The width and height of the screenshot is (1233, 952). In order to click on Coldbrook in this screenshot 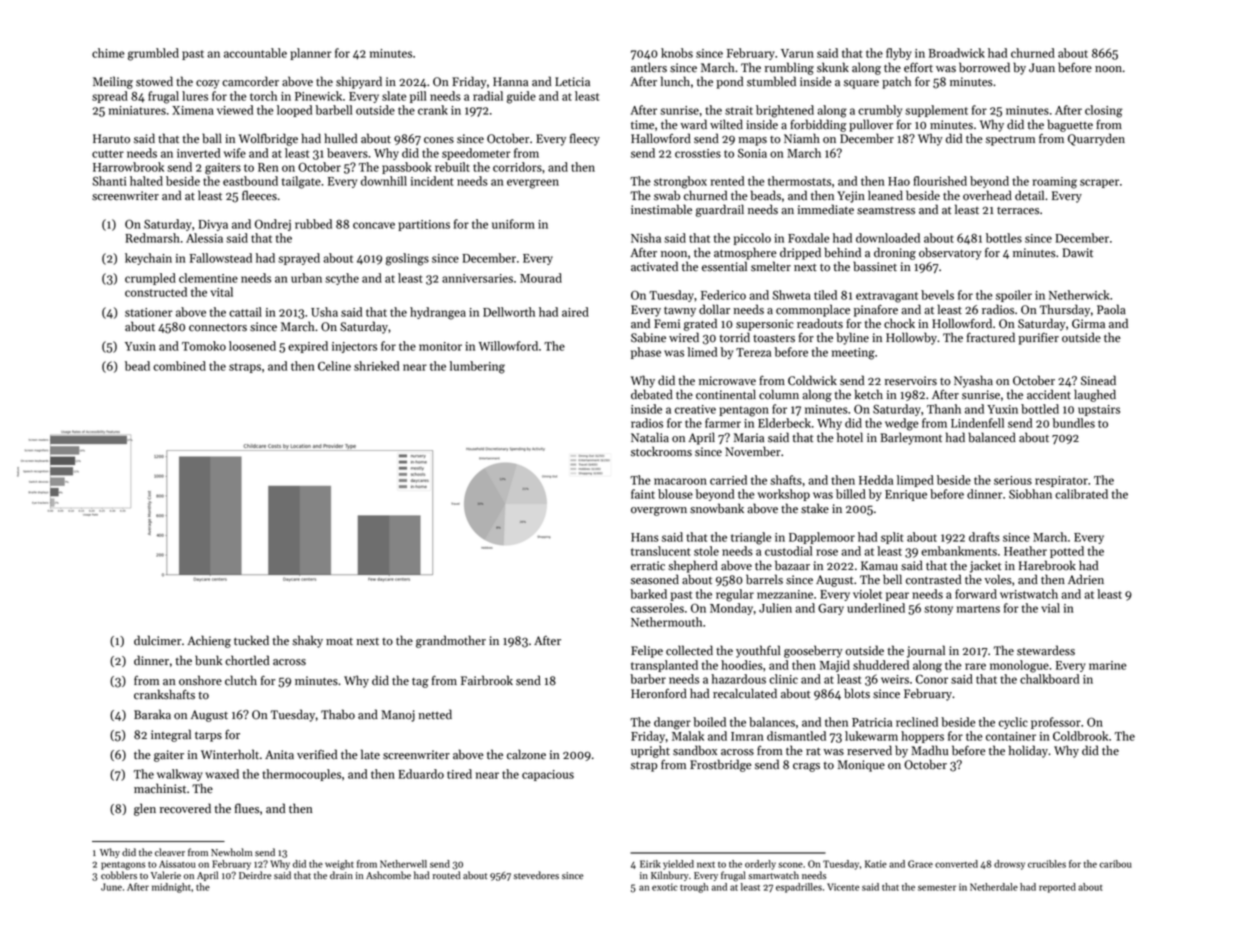, I will do `click(1080, 736)`.
